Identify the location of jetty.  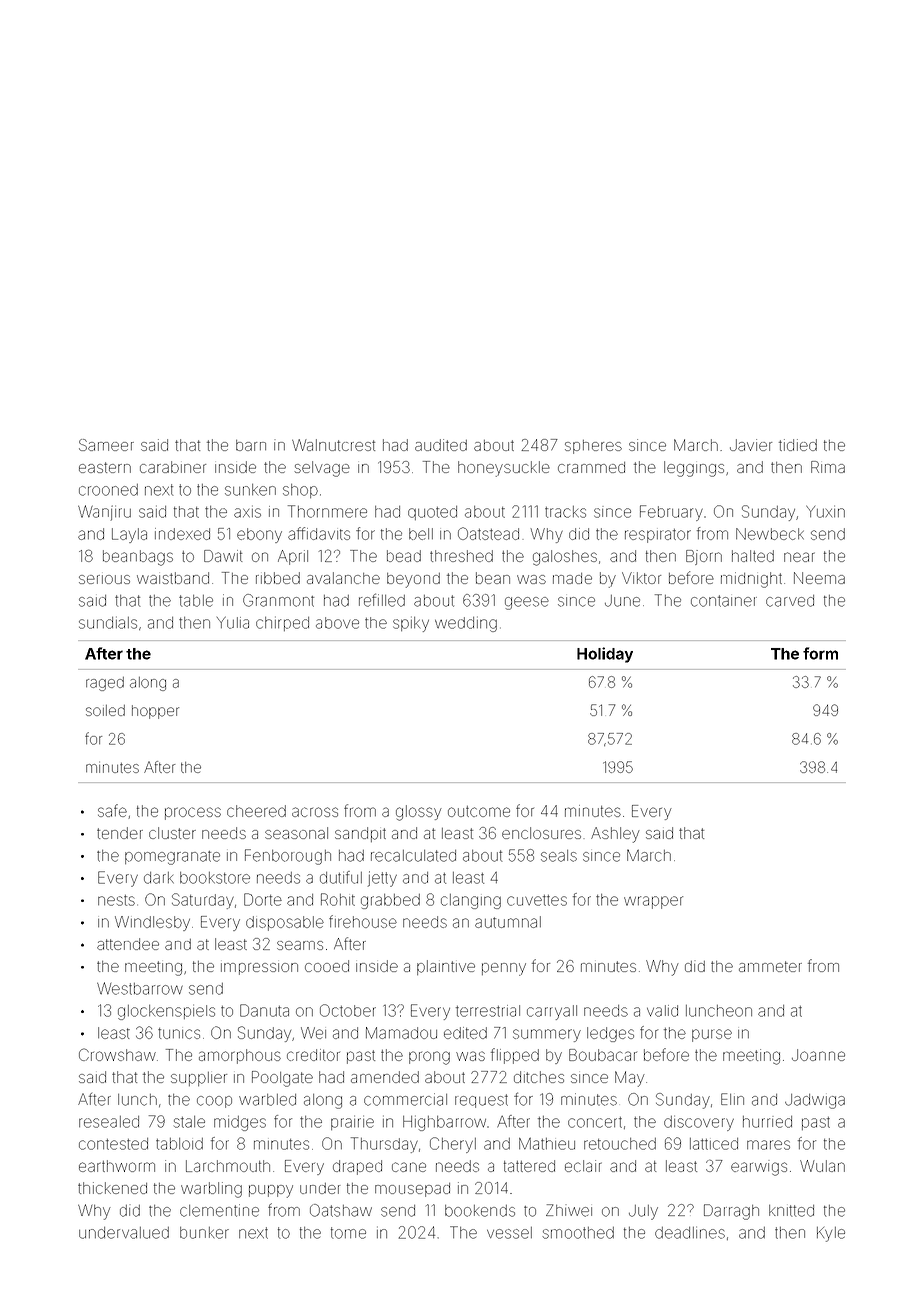
(382, 879).
